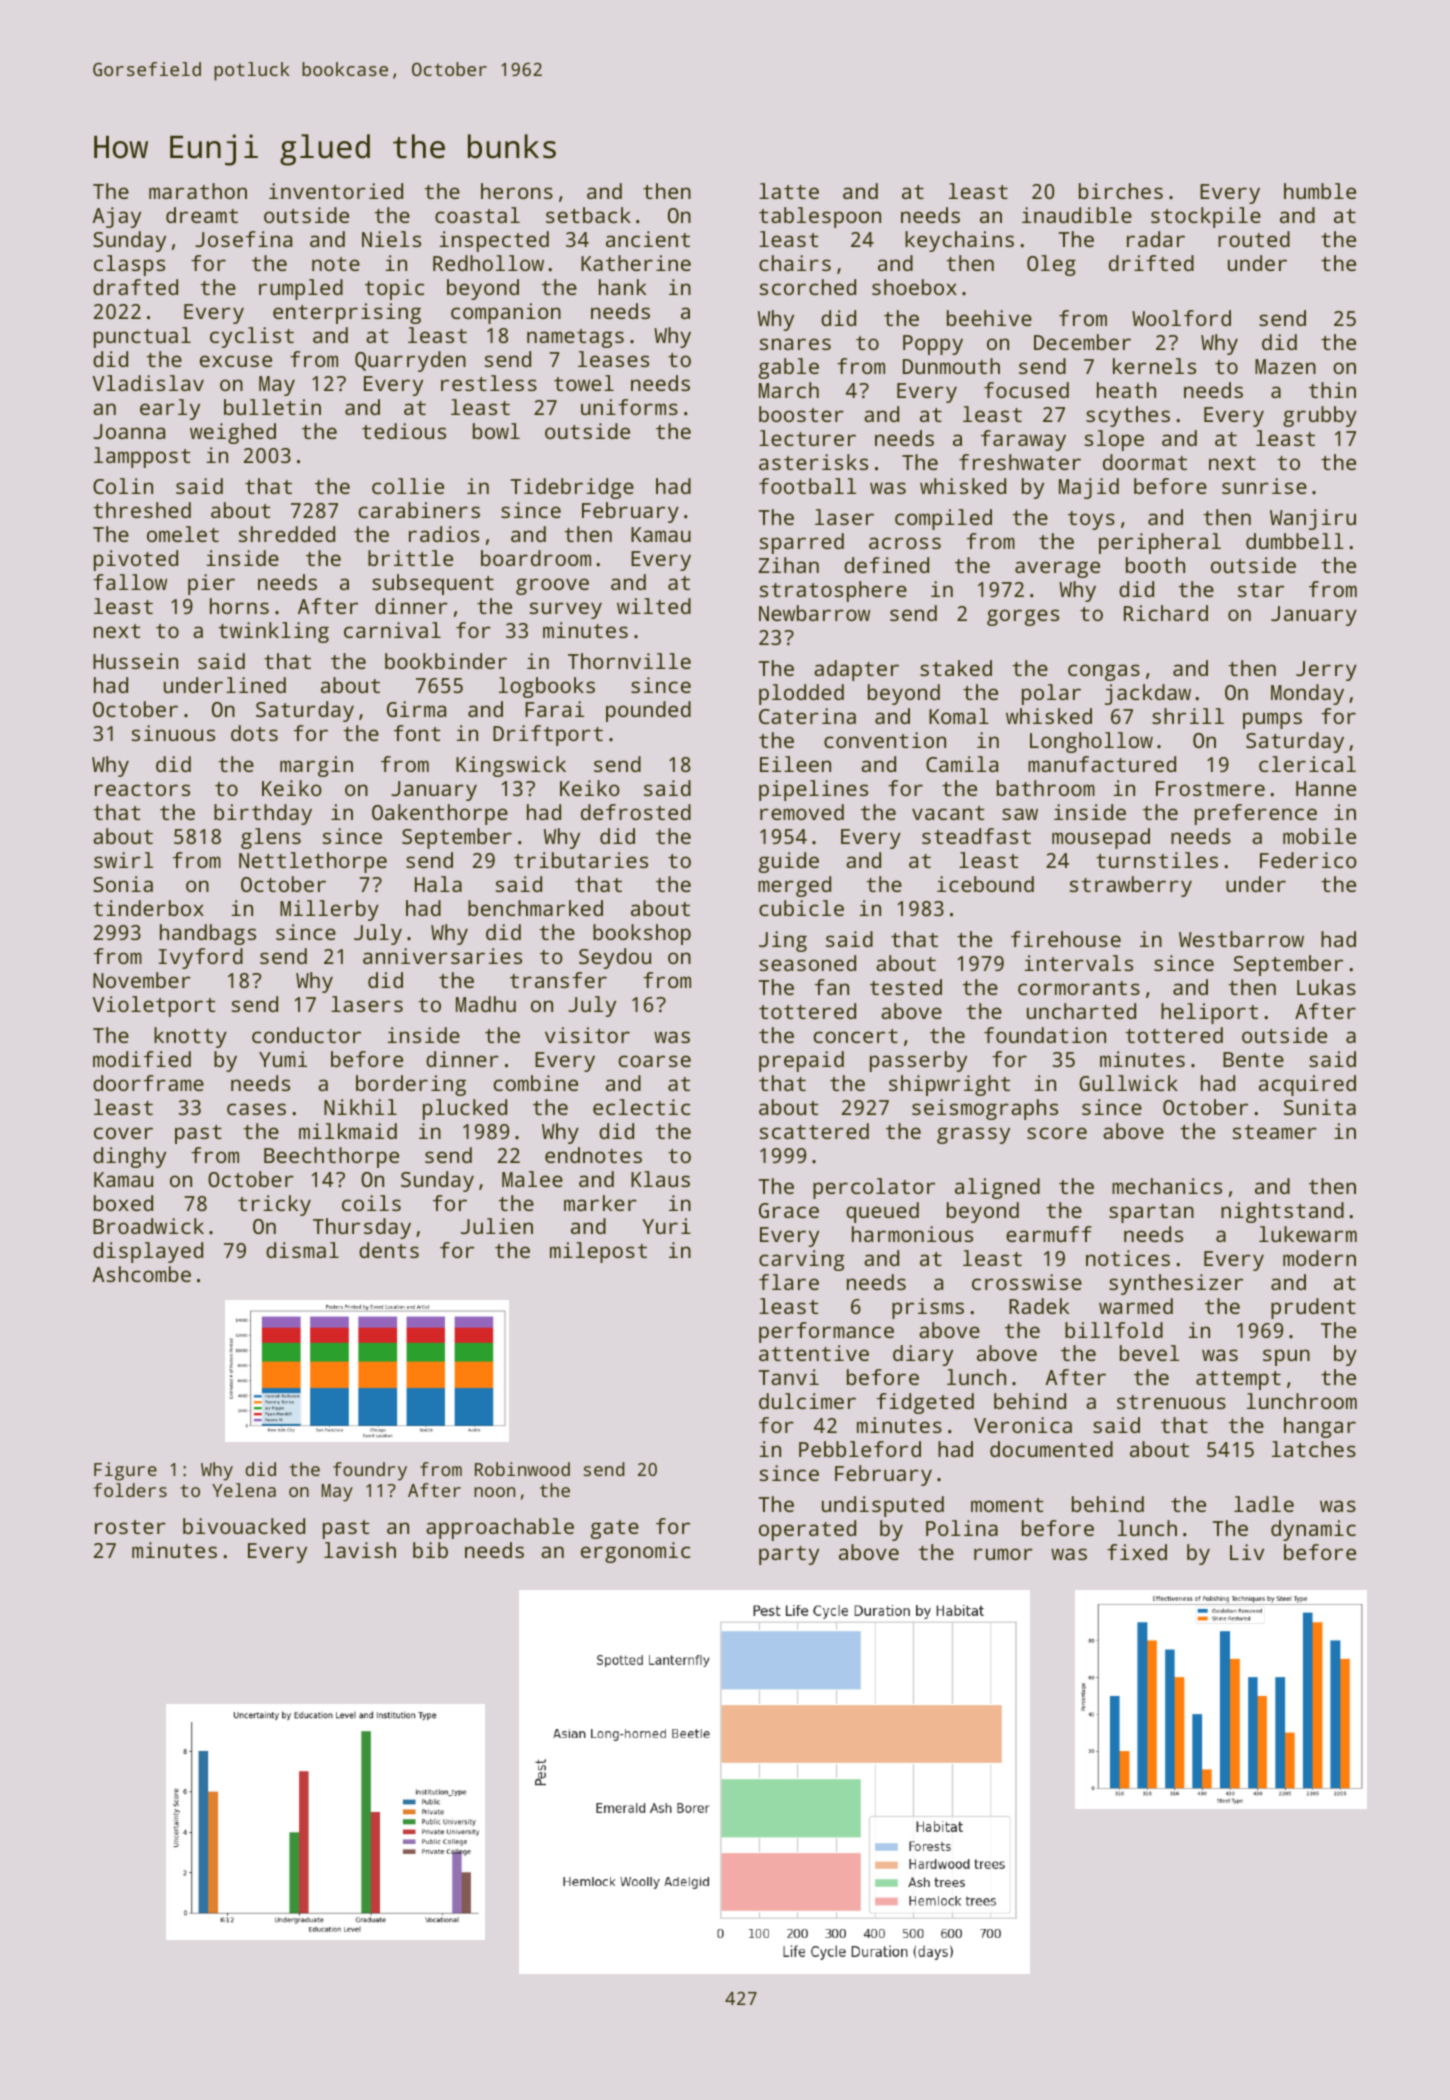  What do you see at coordinates (130, 1490) in the page?
I see `folders` at bounding box center [130, 1490].
